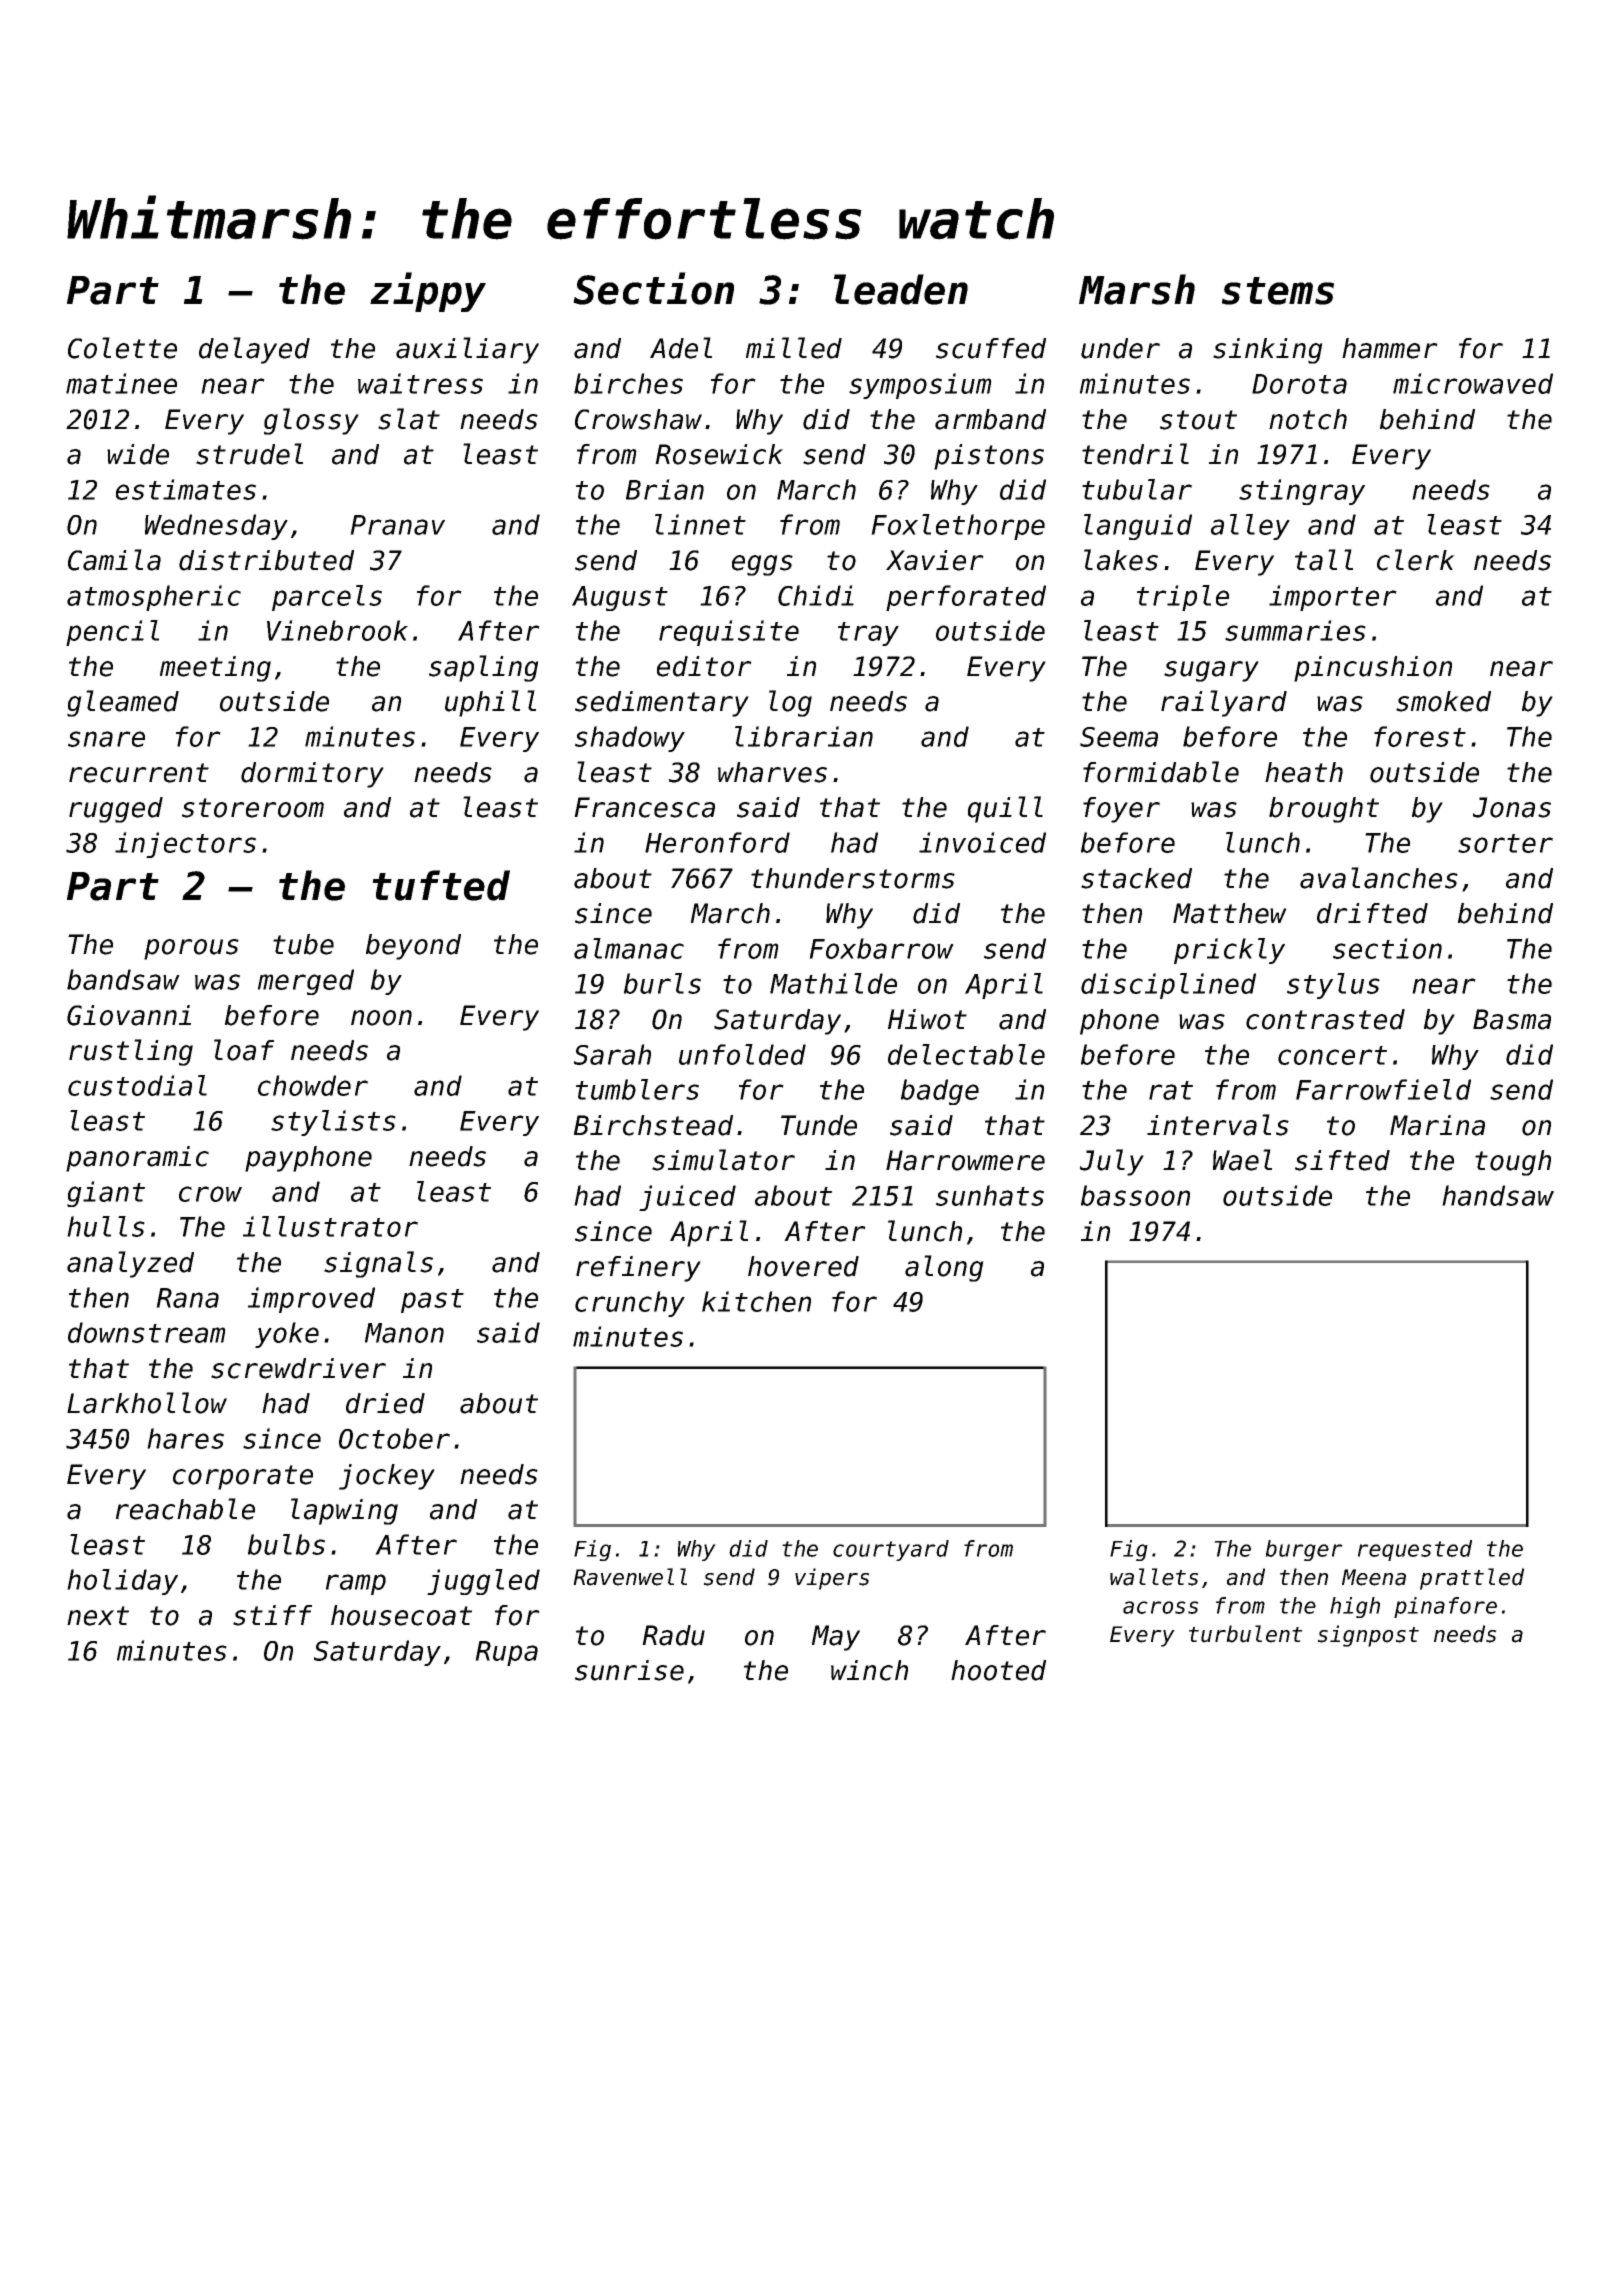 This document has height=2292, width=1620. What do you see at coordinates (490, 703) in the document?
I see `uphill` at bounding box center [490, 703].
